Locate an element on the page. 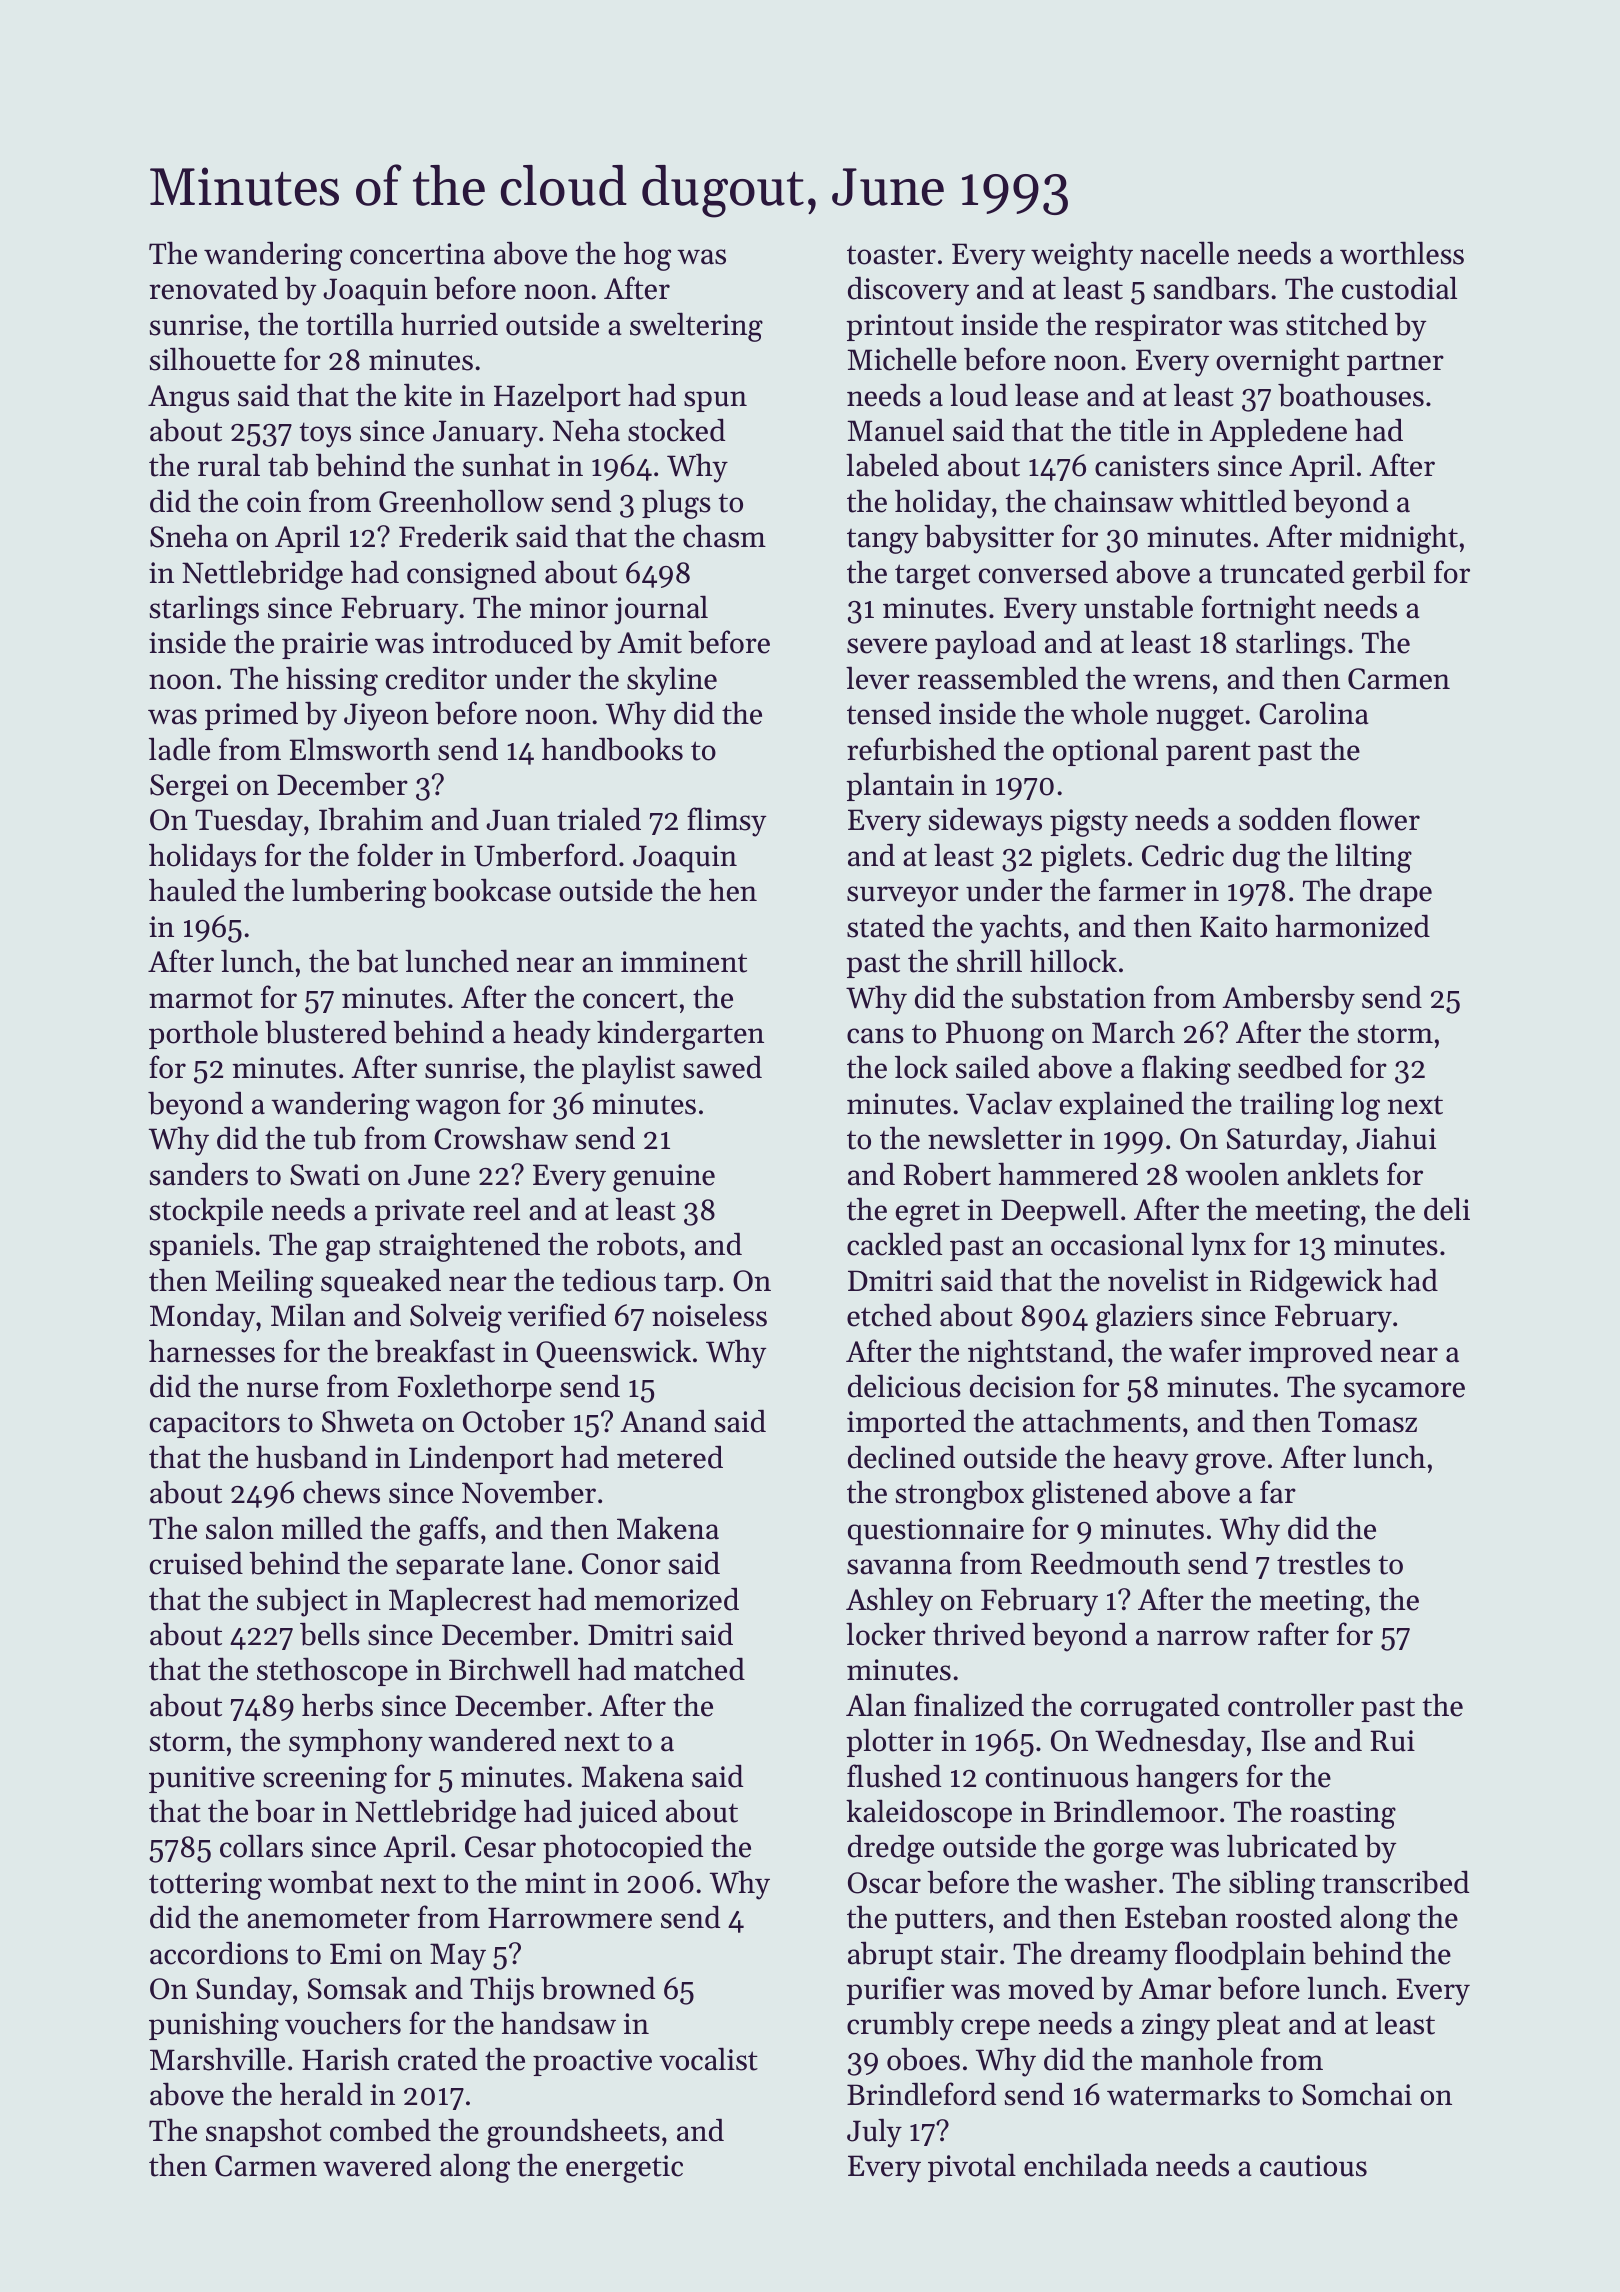 This page has height=2292, width=1620. silhouette is located at coordinates (213, 359).
